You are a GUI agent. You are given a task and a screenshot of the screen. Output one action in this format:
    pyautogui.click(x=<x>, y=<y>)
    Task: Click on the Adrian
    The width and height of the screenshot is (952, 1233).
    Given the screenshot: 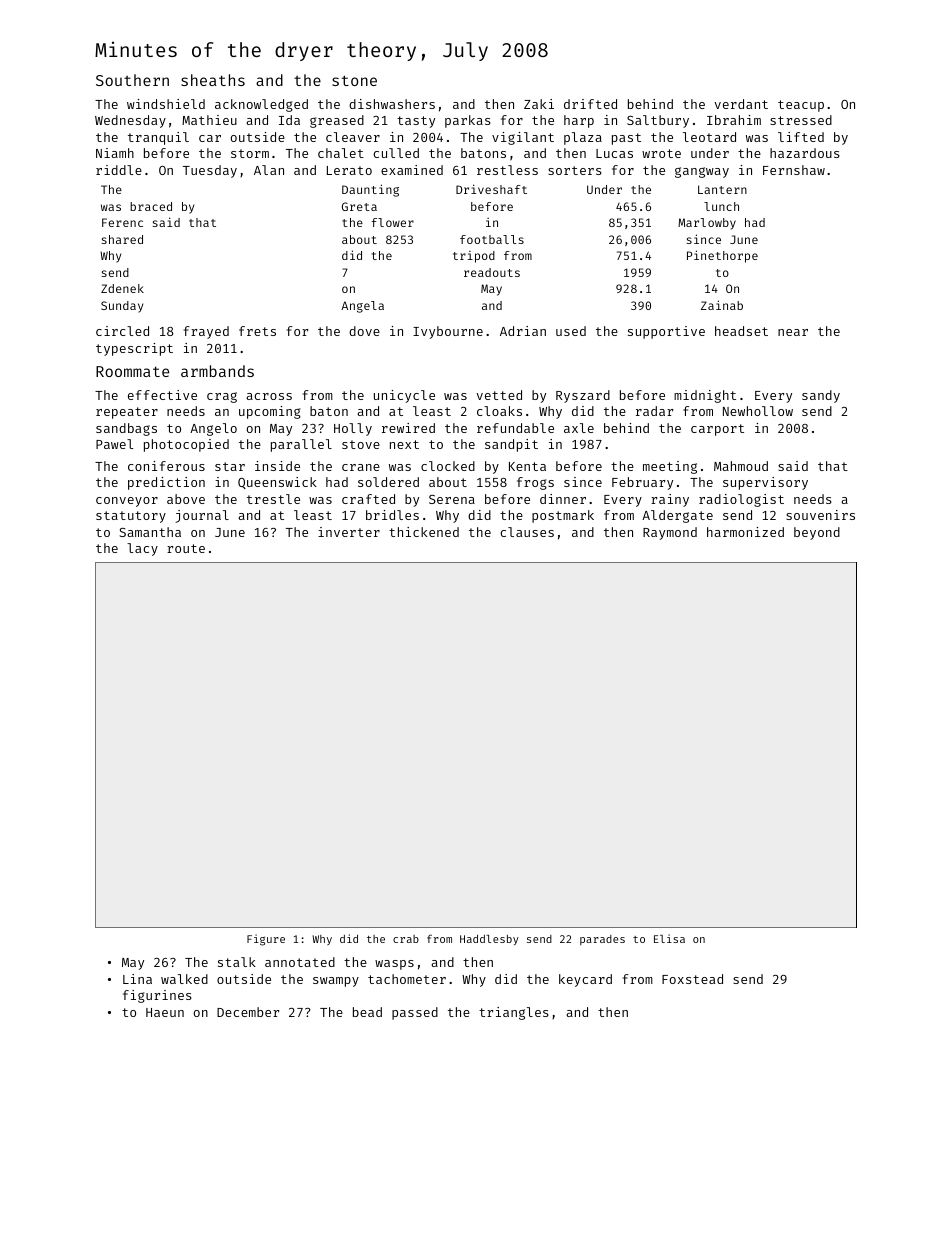 What is the action you would take?
    pyautogui.click(x=523, y=331)
